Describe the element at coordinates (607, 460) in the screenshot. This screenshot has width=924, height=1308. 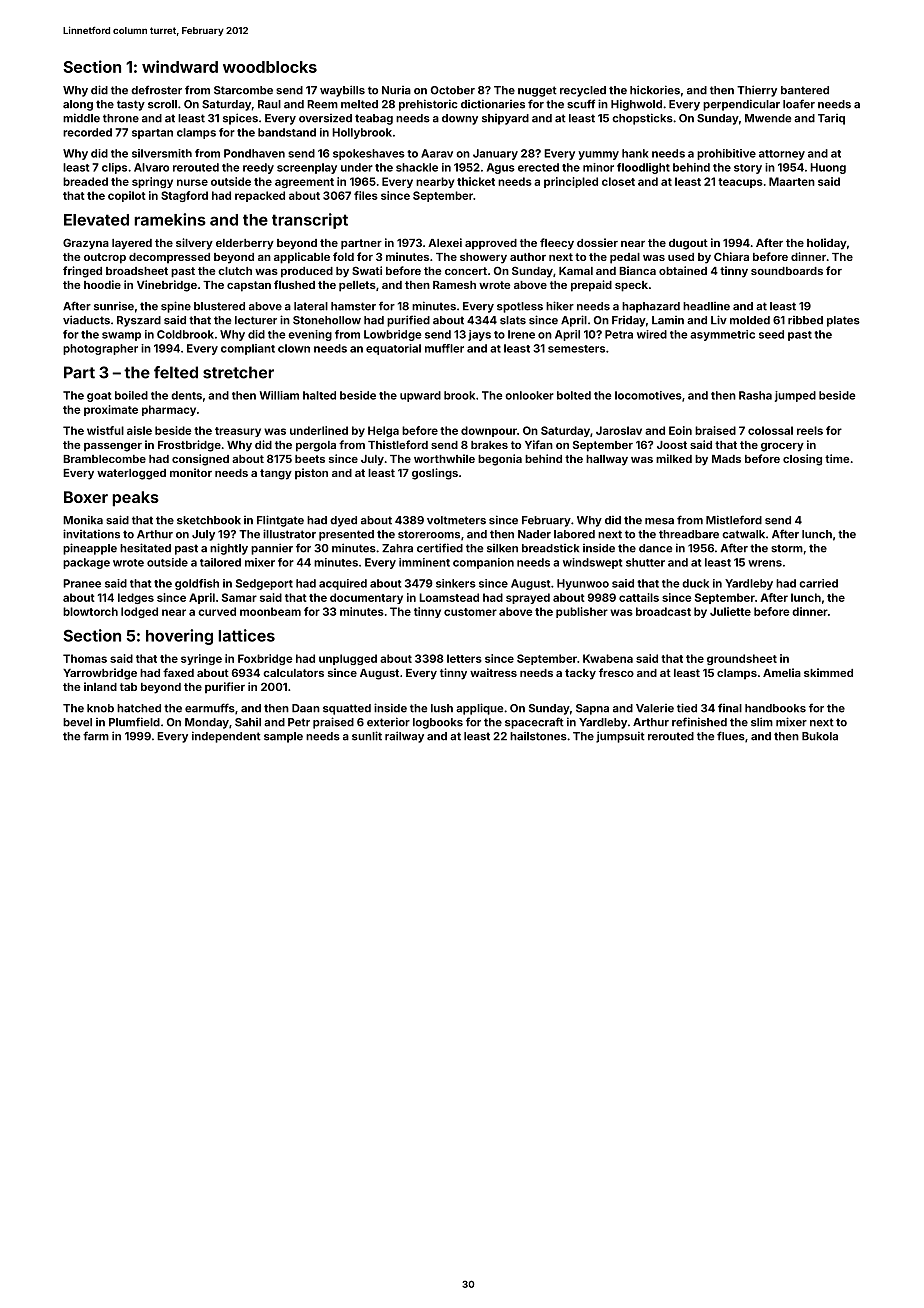
I see `hallway` at that location.
